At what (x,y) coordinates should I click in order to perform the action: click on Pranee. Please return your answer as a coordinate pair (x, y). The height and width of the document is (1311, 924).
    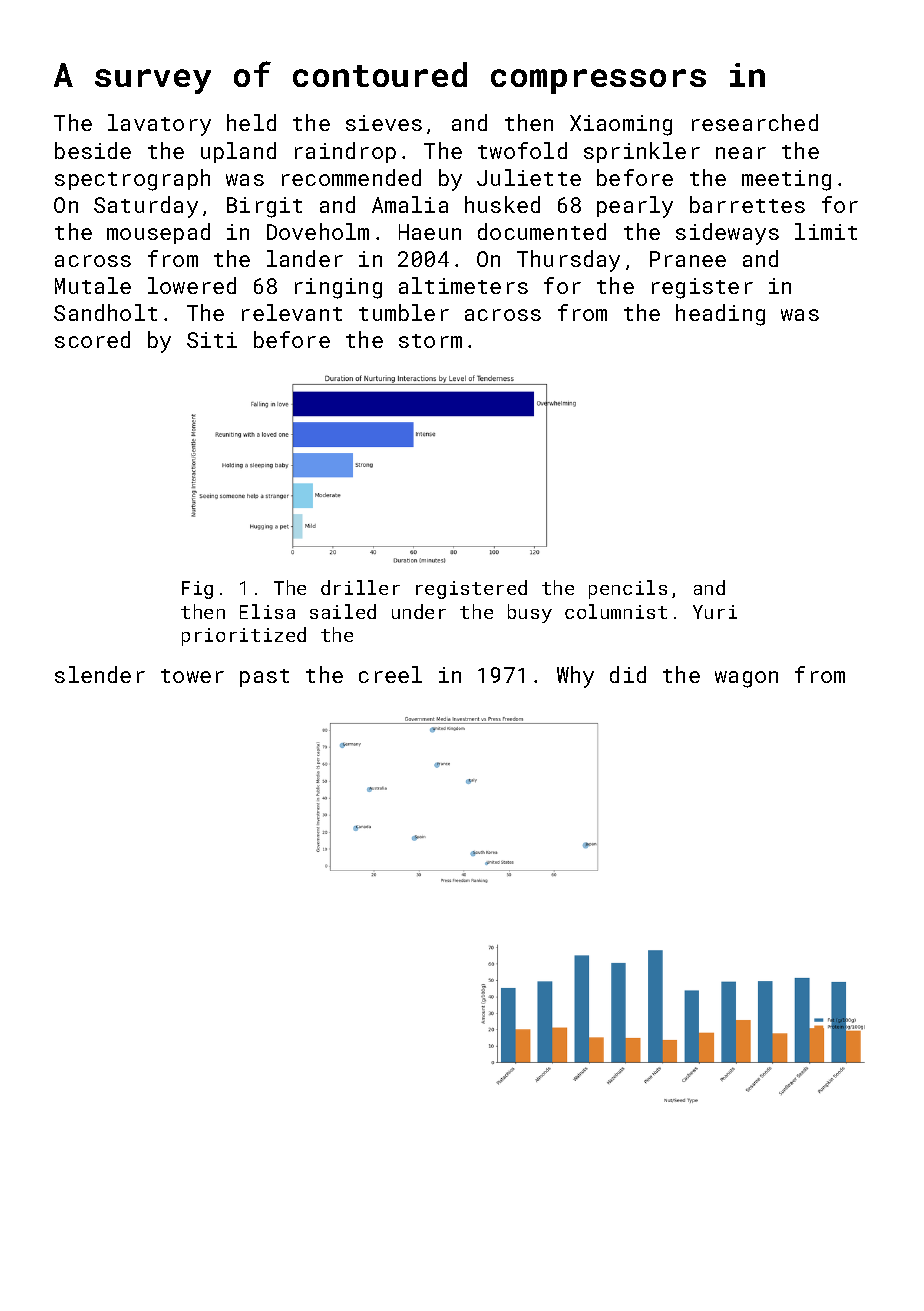
    Looking at the image, I should click on (688, 259).
